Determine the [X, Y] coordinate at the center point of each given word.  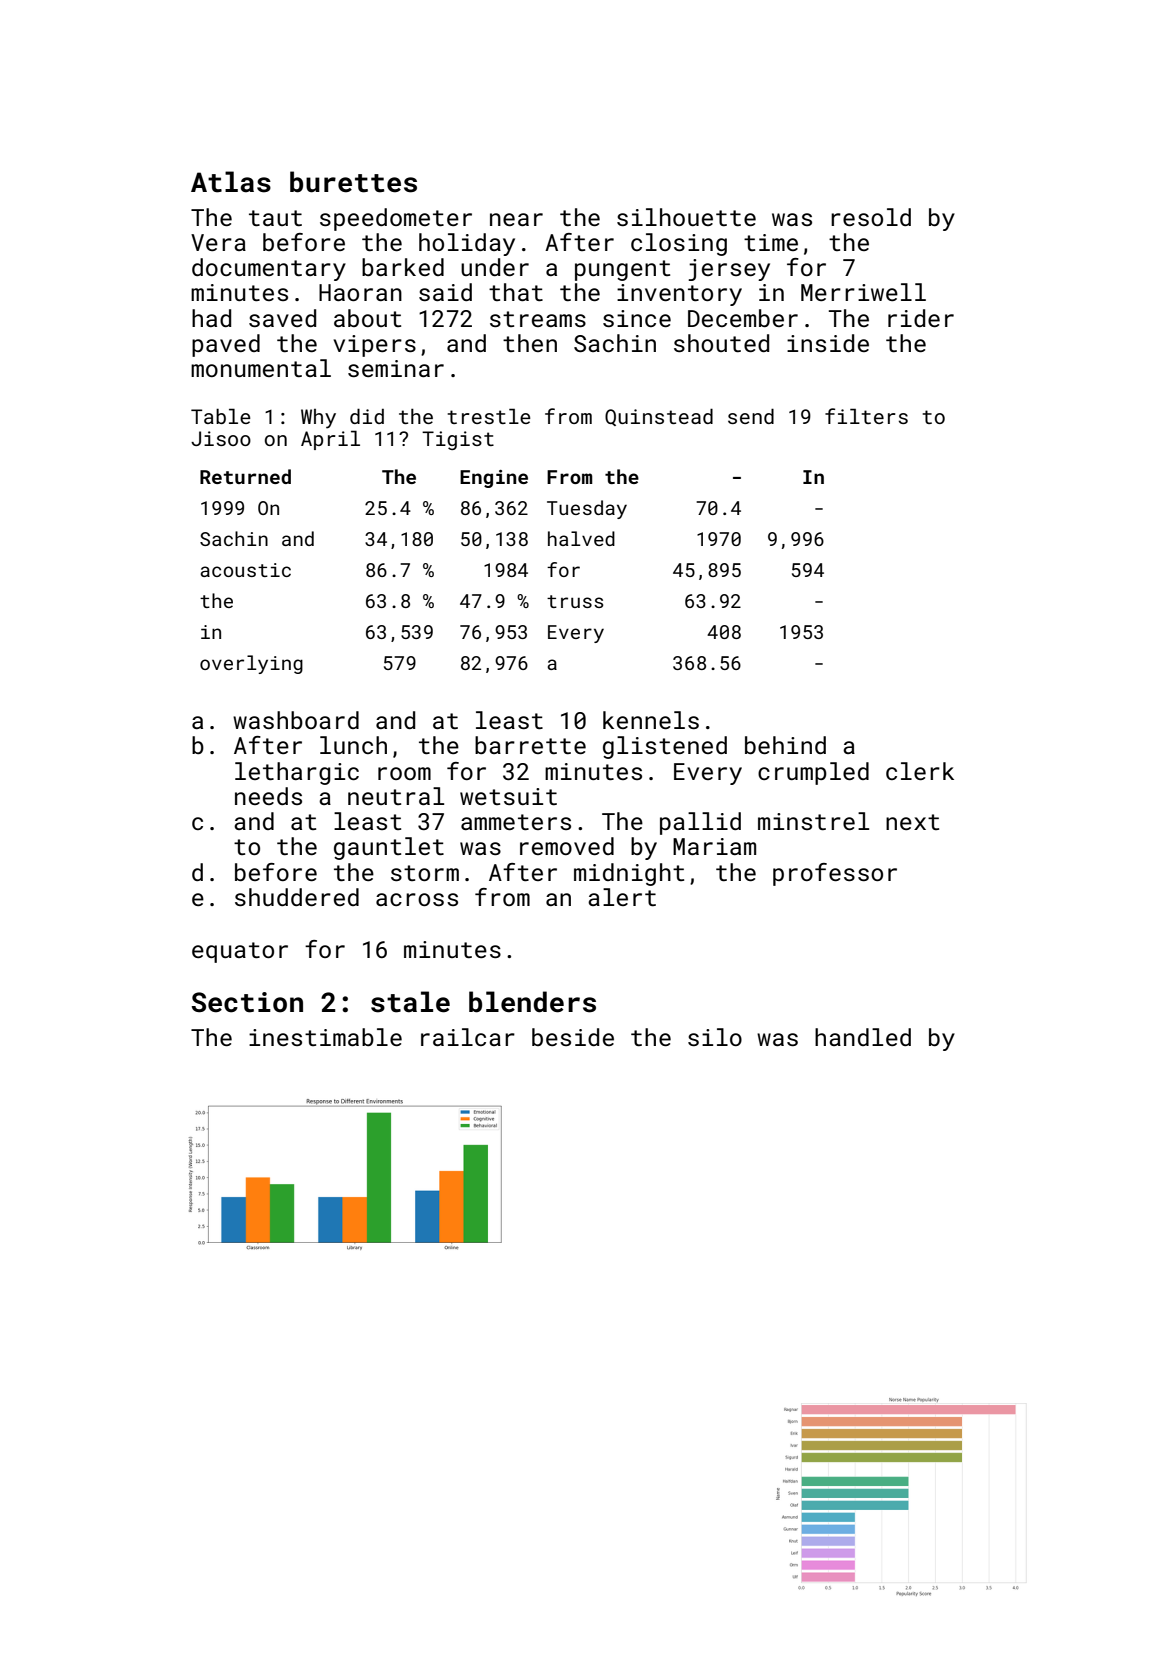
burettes [353, 182]
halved [581, 538]
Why [318, 419]
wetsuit [508, 796]
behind [785, 745]
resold [871, 217]
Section [247, 1002]
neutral [396, 796]
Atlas [231, 182]
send [751, 416]
